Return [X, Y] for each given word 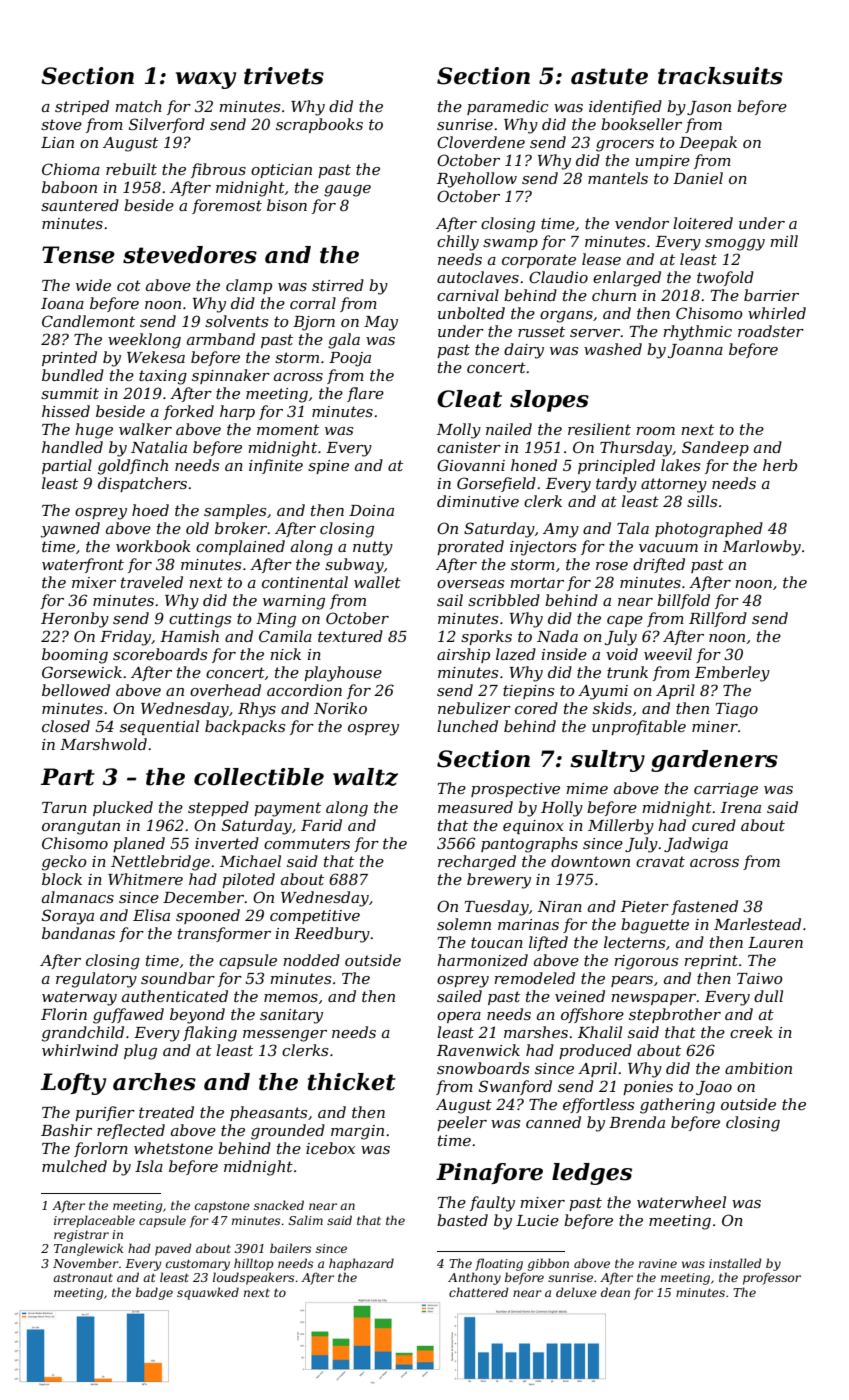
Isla [149, 1166]
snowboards [483, 1068]
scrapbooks [319, 125]
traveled [152, 582]
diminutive [478, 501]
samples [235, 511]
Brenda [637, 1122]
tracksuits [720, 76]
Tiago [737, 710]
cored [536, 708]
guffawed [128, 1016]
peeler [462, 1123]
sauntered [80, 205]
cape [625, 621]
